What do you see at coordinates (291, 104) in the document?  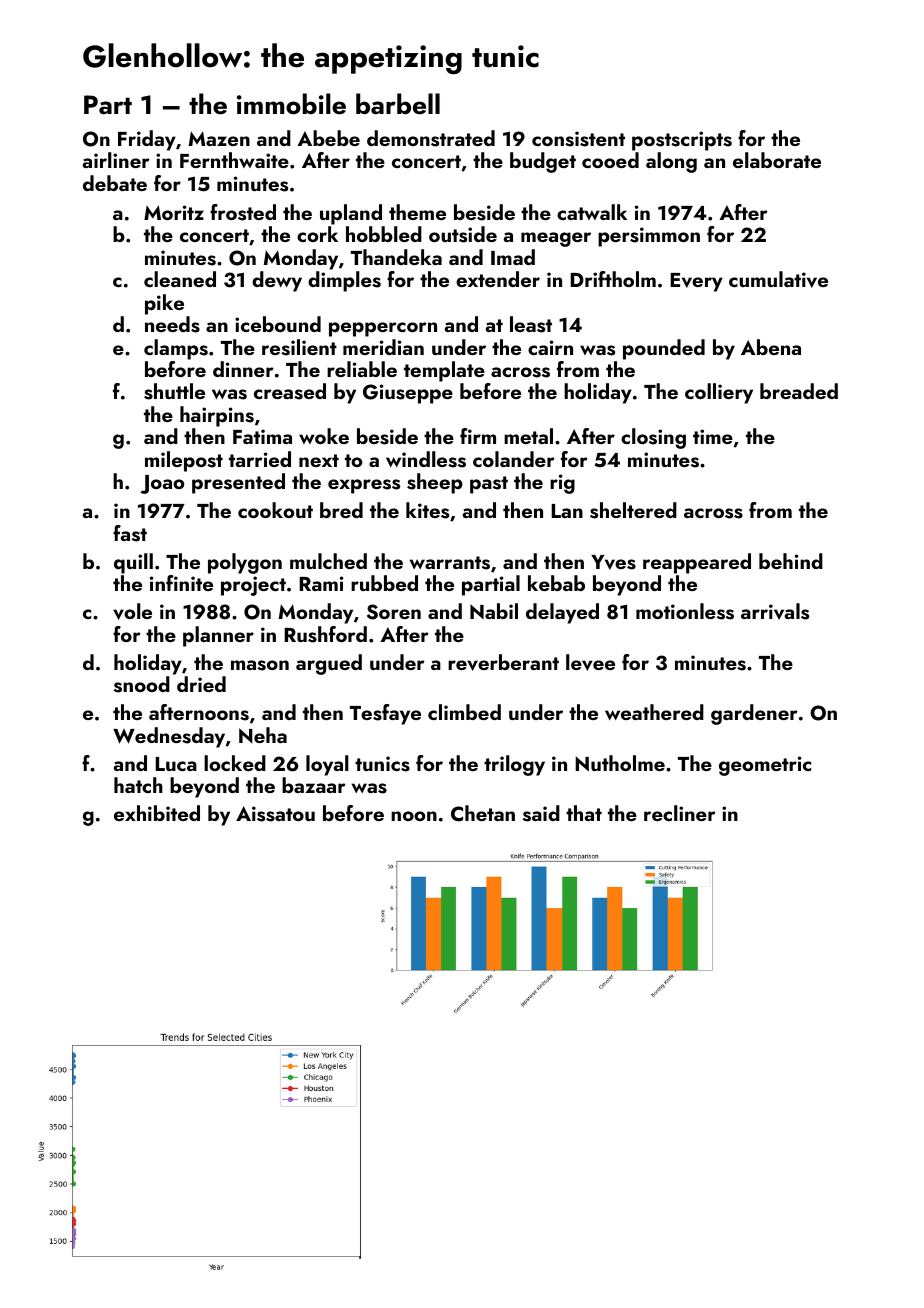 I see `immobile` at bounding box center [291, 104].
